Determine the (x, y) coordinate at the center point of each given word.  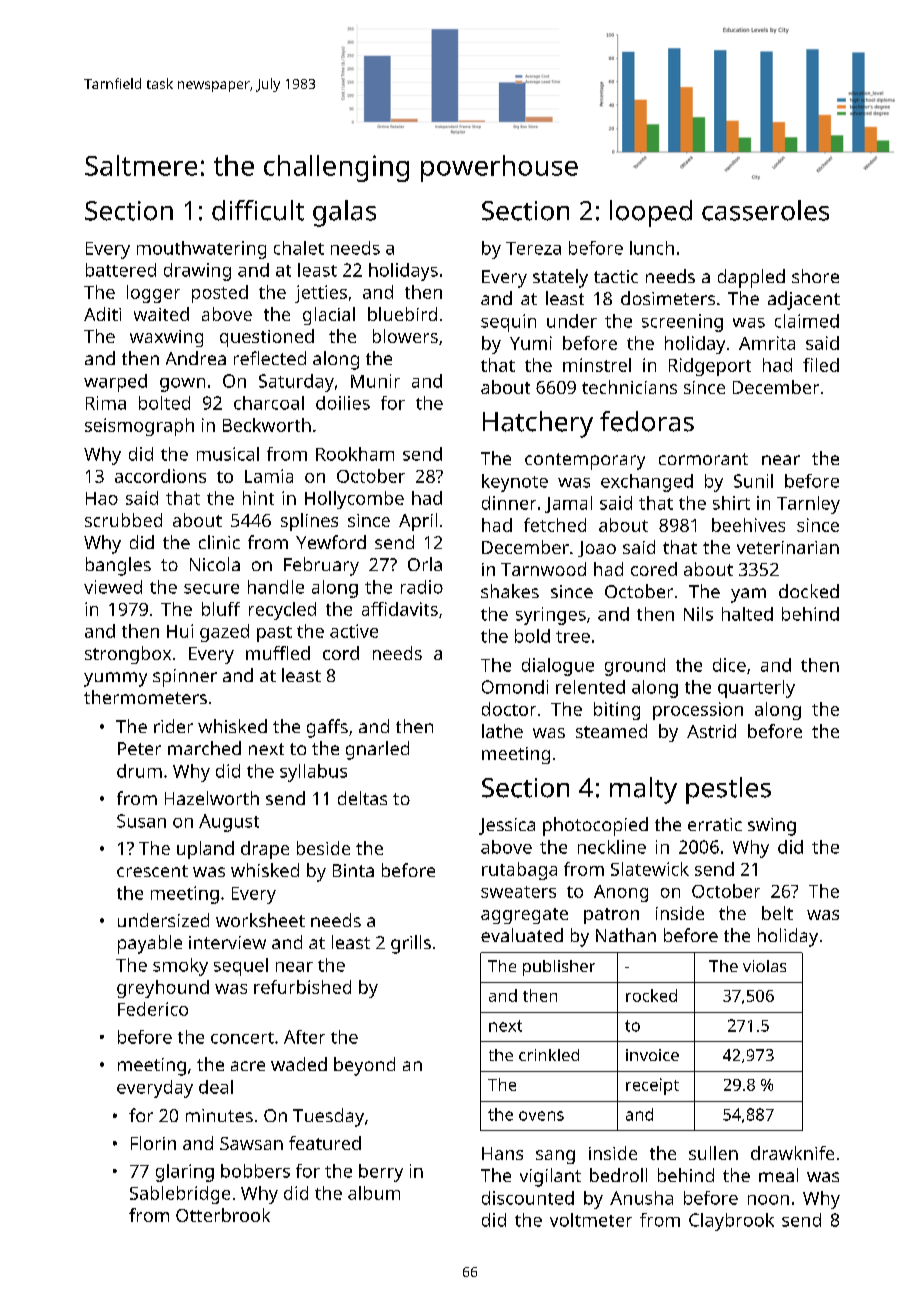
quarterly (756, 689)
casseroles (765, 210)
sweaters (518, 892)
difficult (258, 210)
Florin (153, 1143)
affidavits (400, 609)
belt (777, 913)
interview (227, 942)
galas (344, 213)
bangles (118, 566)
